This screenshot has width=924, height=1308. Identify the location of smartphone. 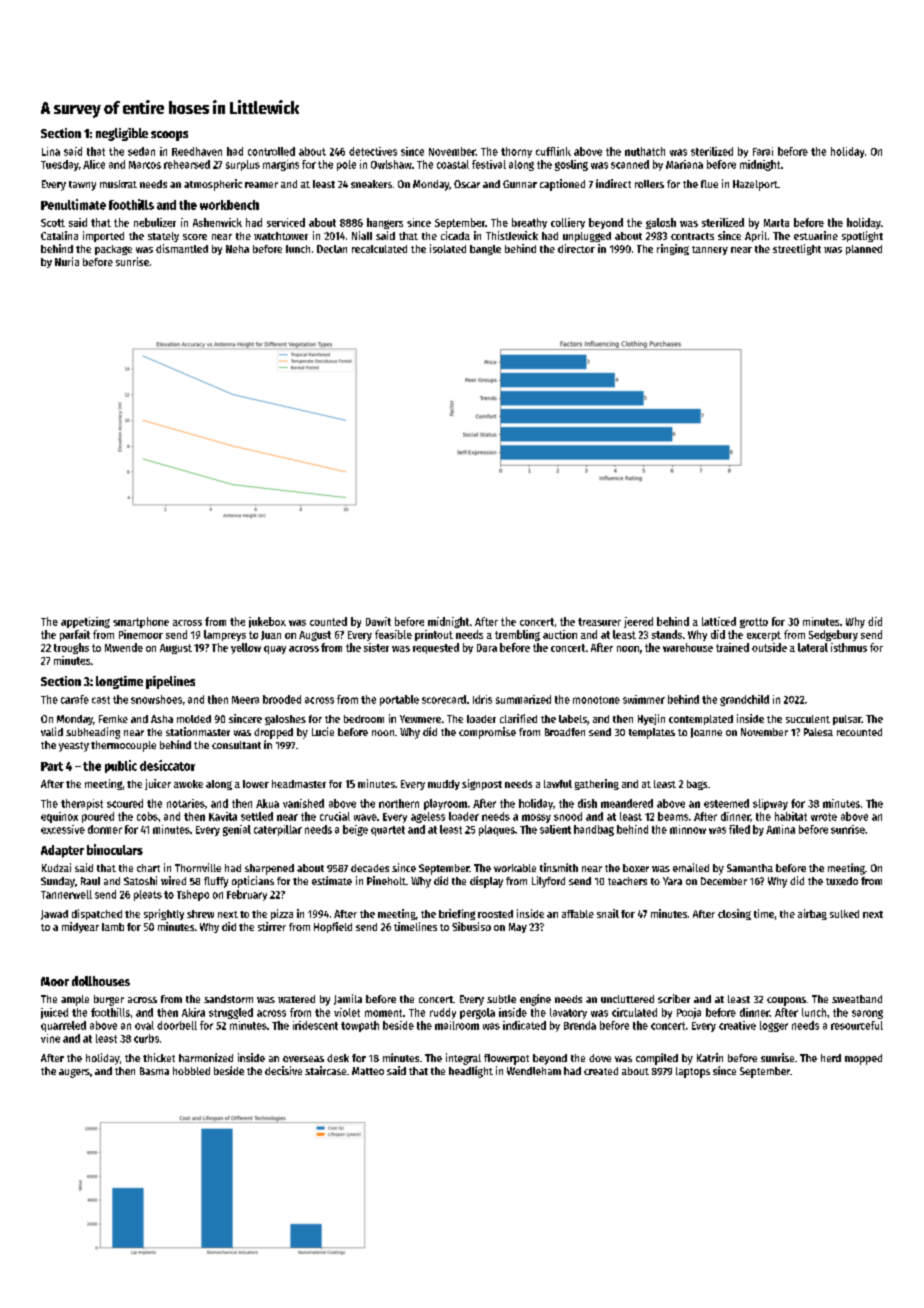
(141, 622).
